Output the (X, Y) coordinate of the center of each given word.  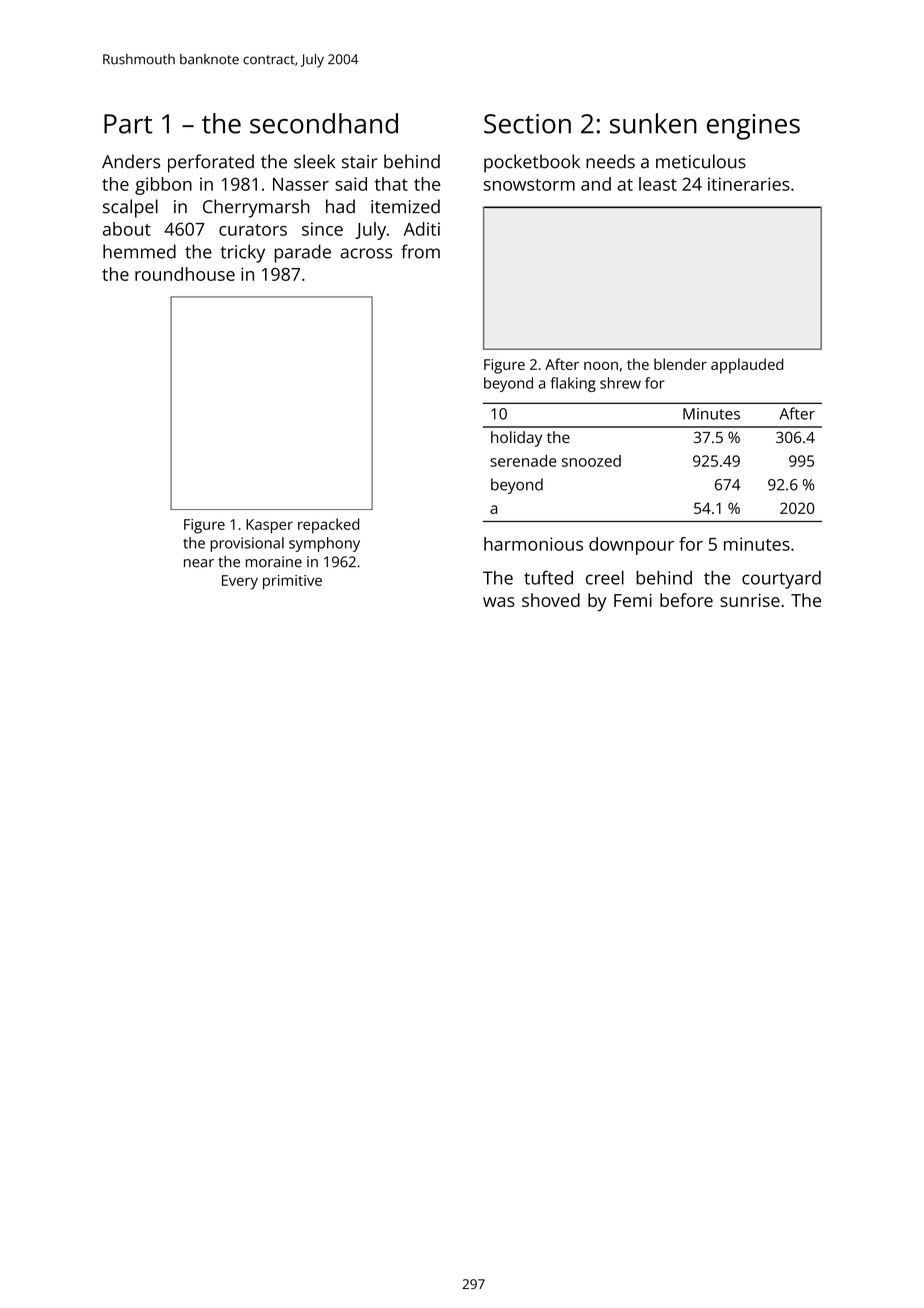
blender (680, 364)
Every (240, 582)
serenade (523, 461)
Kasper (269, 526)
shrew (620, 383)
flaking (573, 384)
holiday (516, 439)
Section (527, 124)
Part (128, 124)
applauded (747, 366)
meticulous (701, 161)
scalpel (130, 208)
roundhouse (185, 274)
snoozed (591, 461)
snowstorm (529, 185)
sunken (653, 123)
